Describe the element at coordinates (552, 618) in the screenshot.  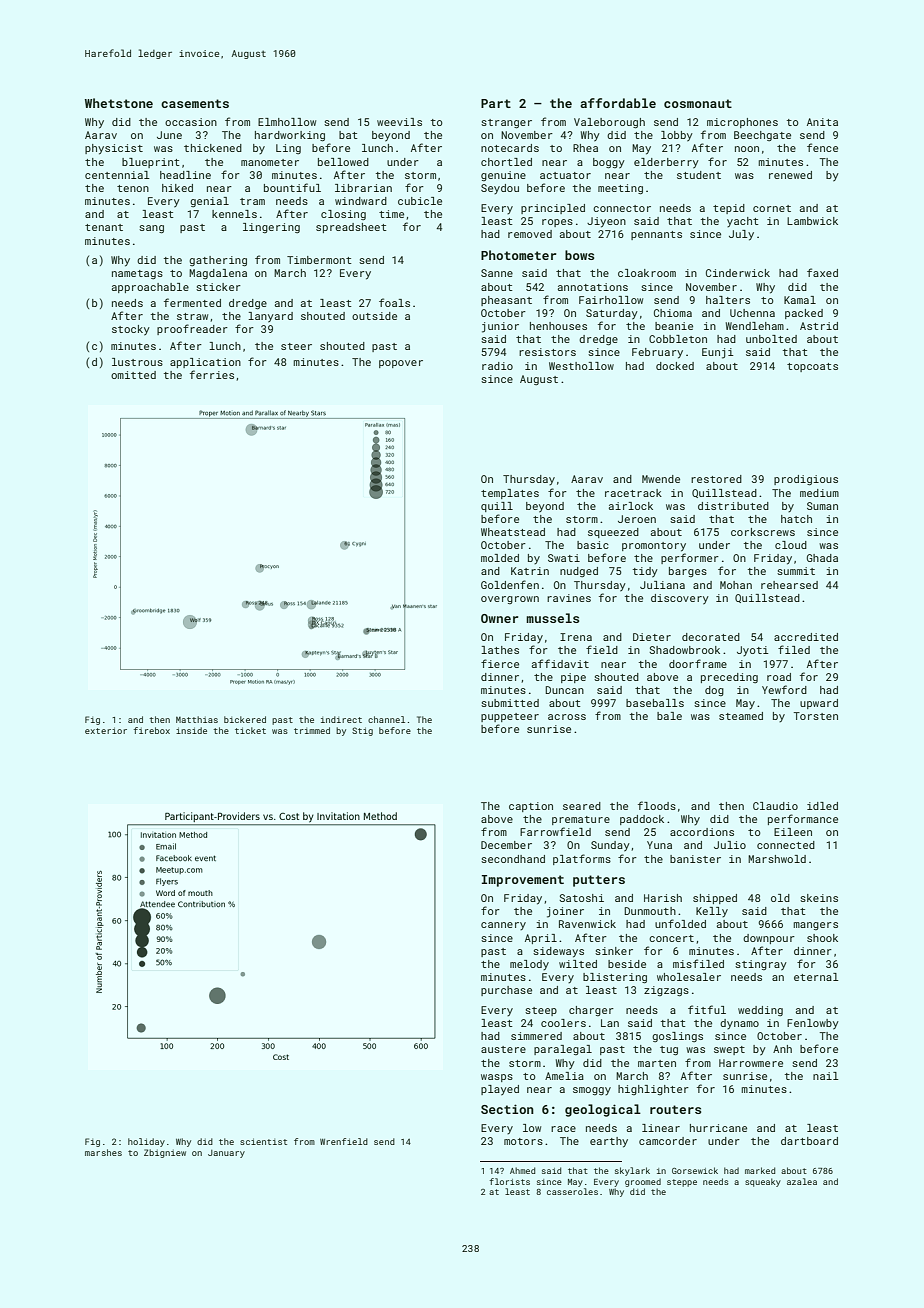
I see `mussels` at that location.
